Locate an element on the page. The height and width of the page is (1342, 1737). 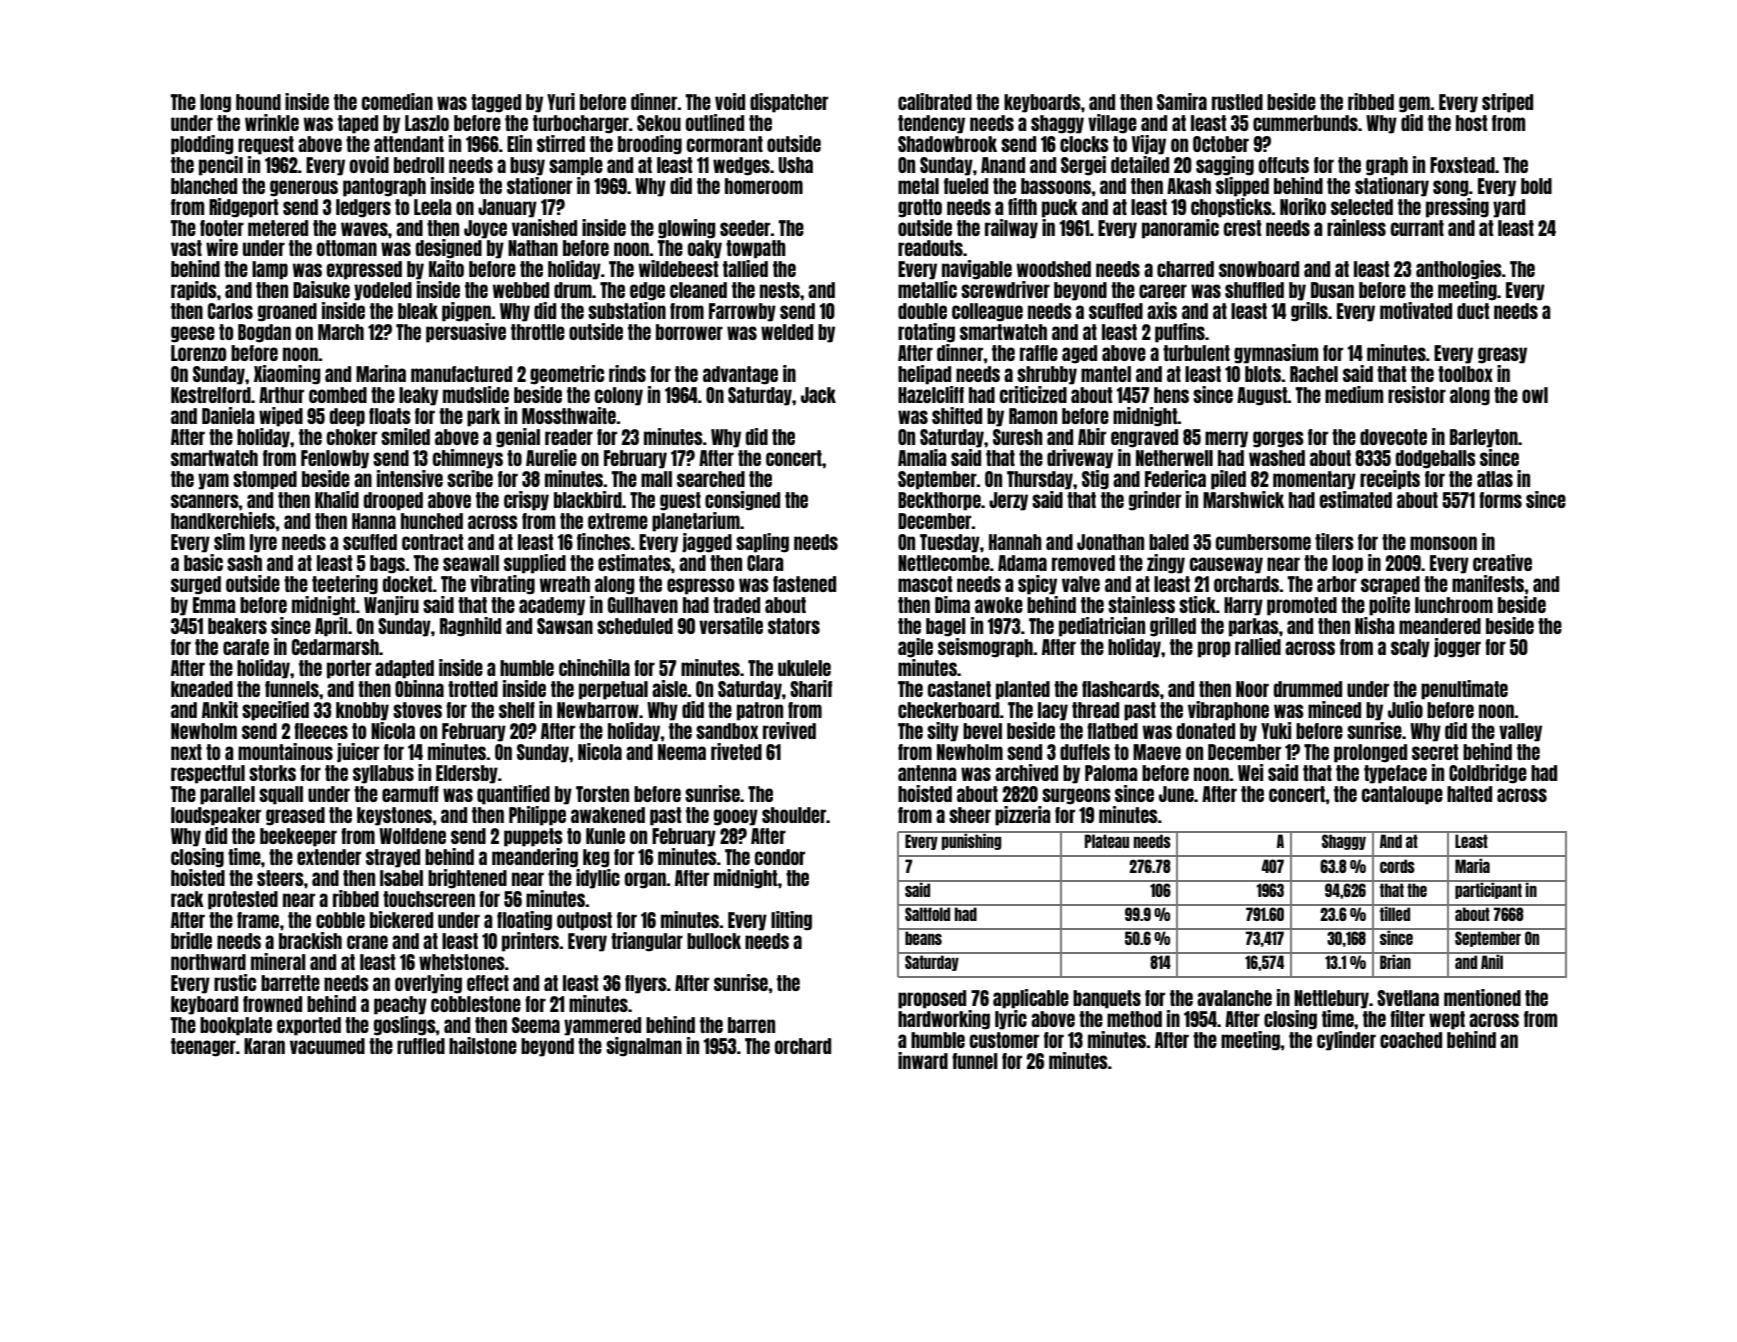
dispatcher is located at coordinates (789, 103).
